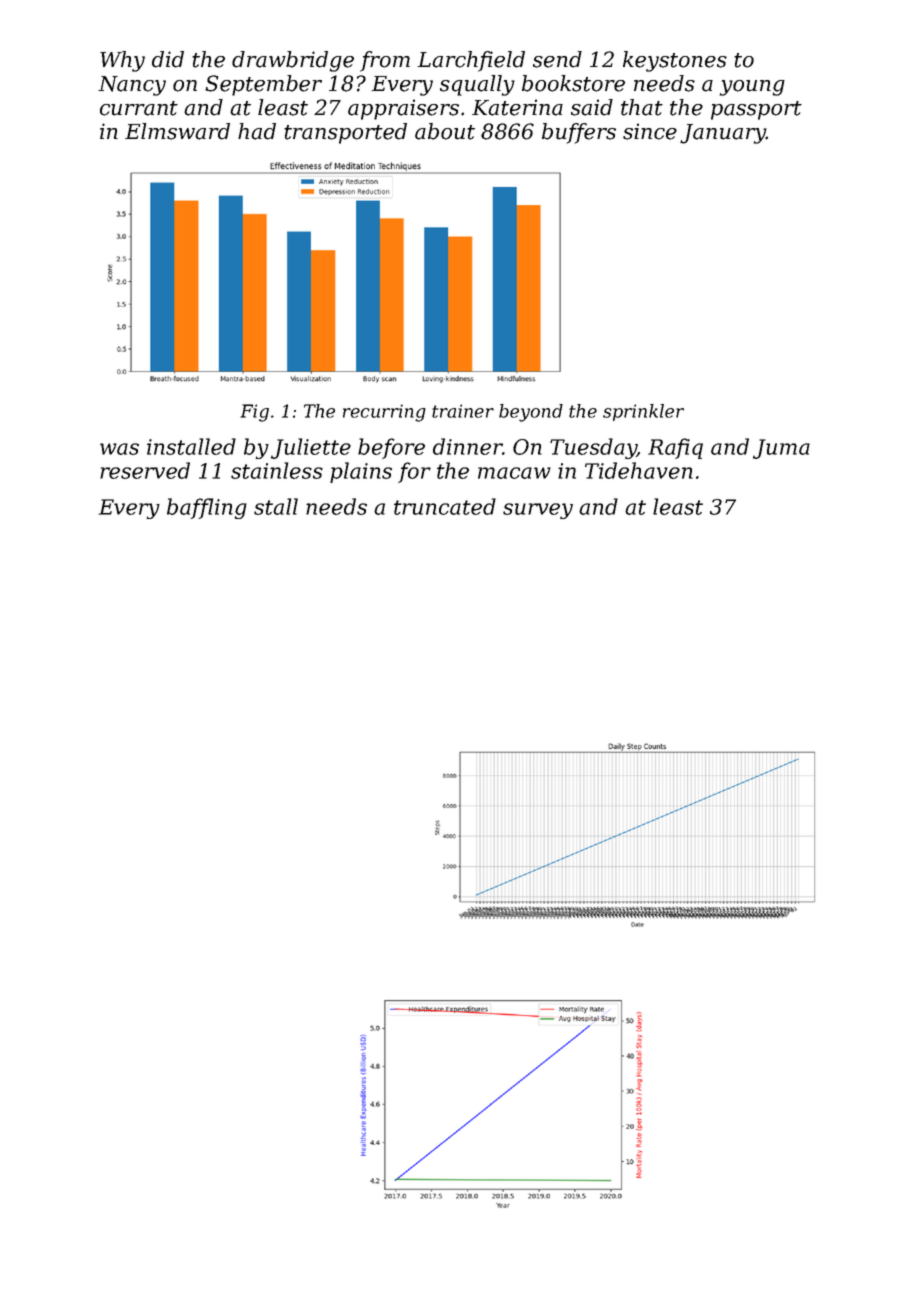 The image size is (924, 1314). What do you see at coordinates (207, 508) in the image?
I see `baffling` at bounding box center [207, 508].
